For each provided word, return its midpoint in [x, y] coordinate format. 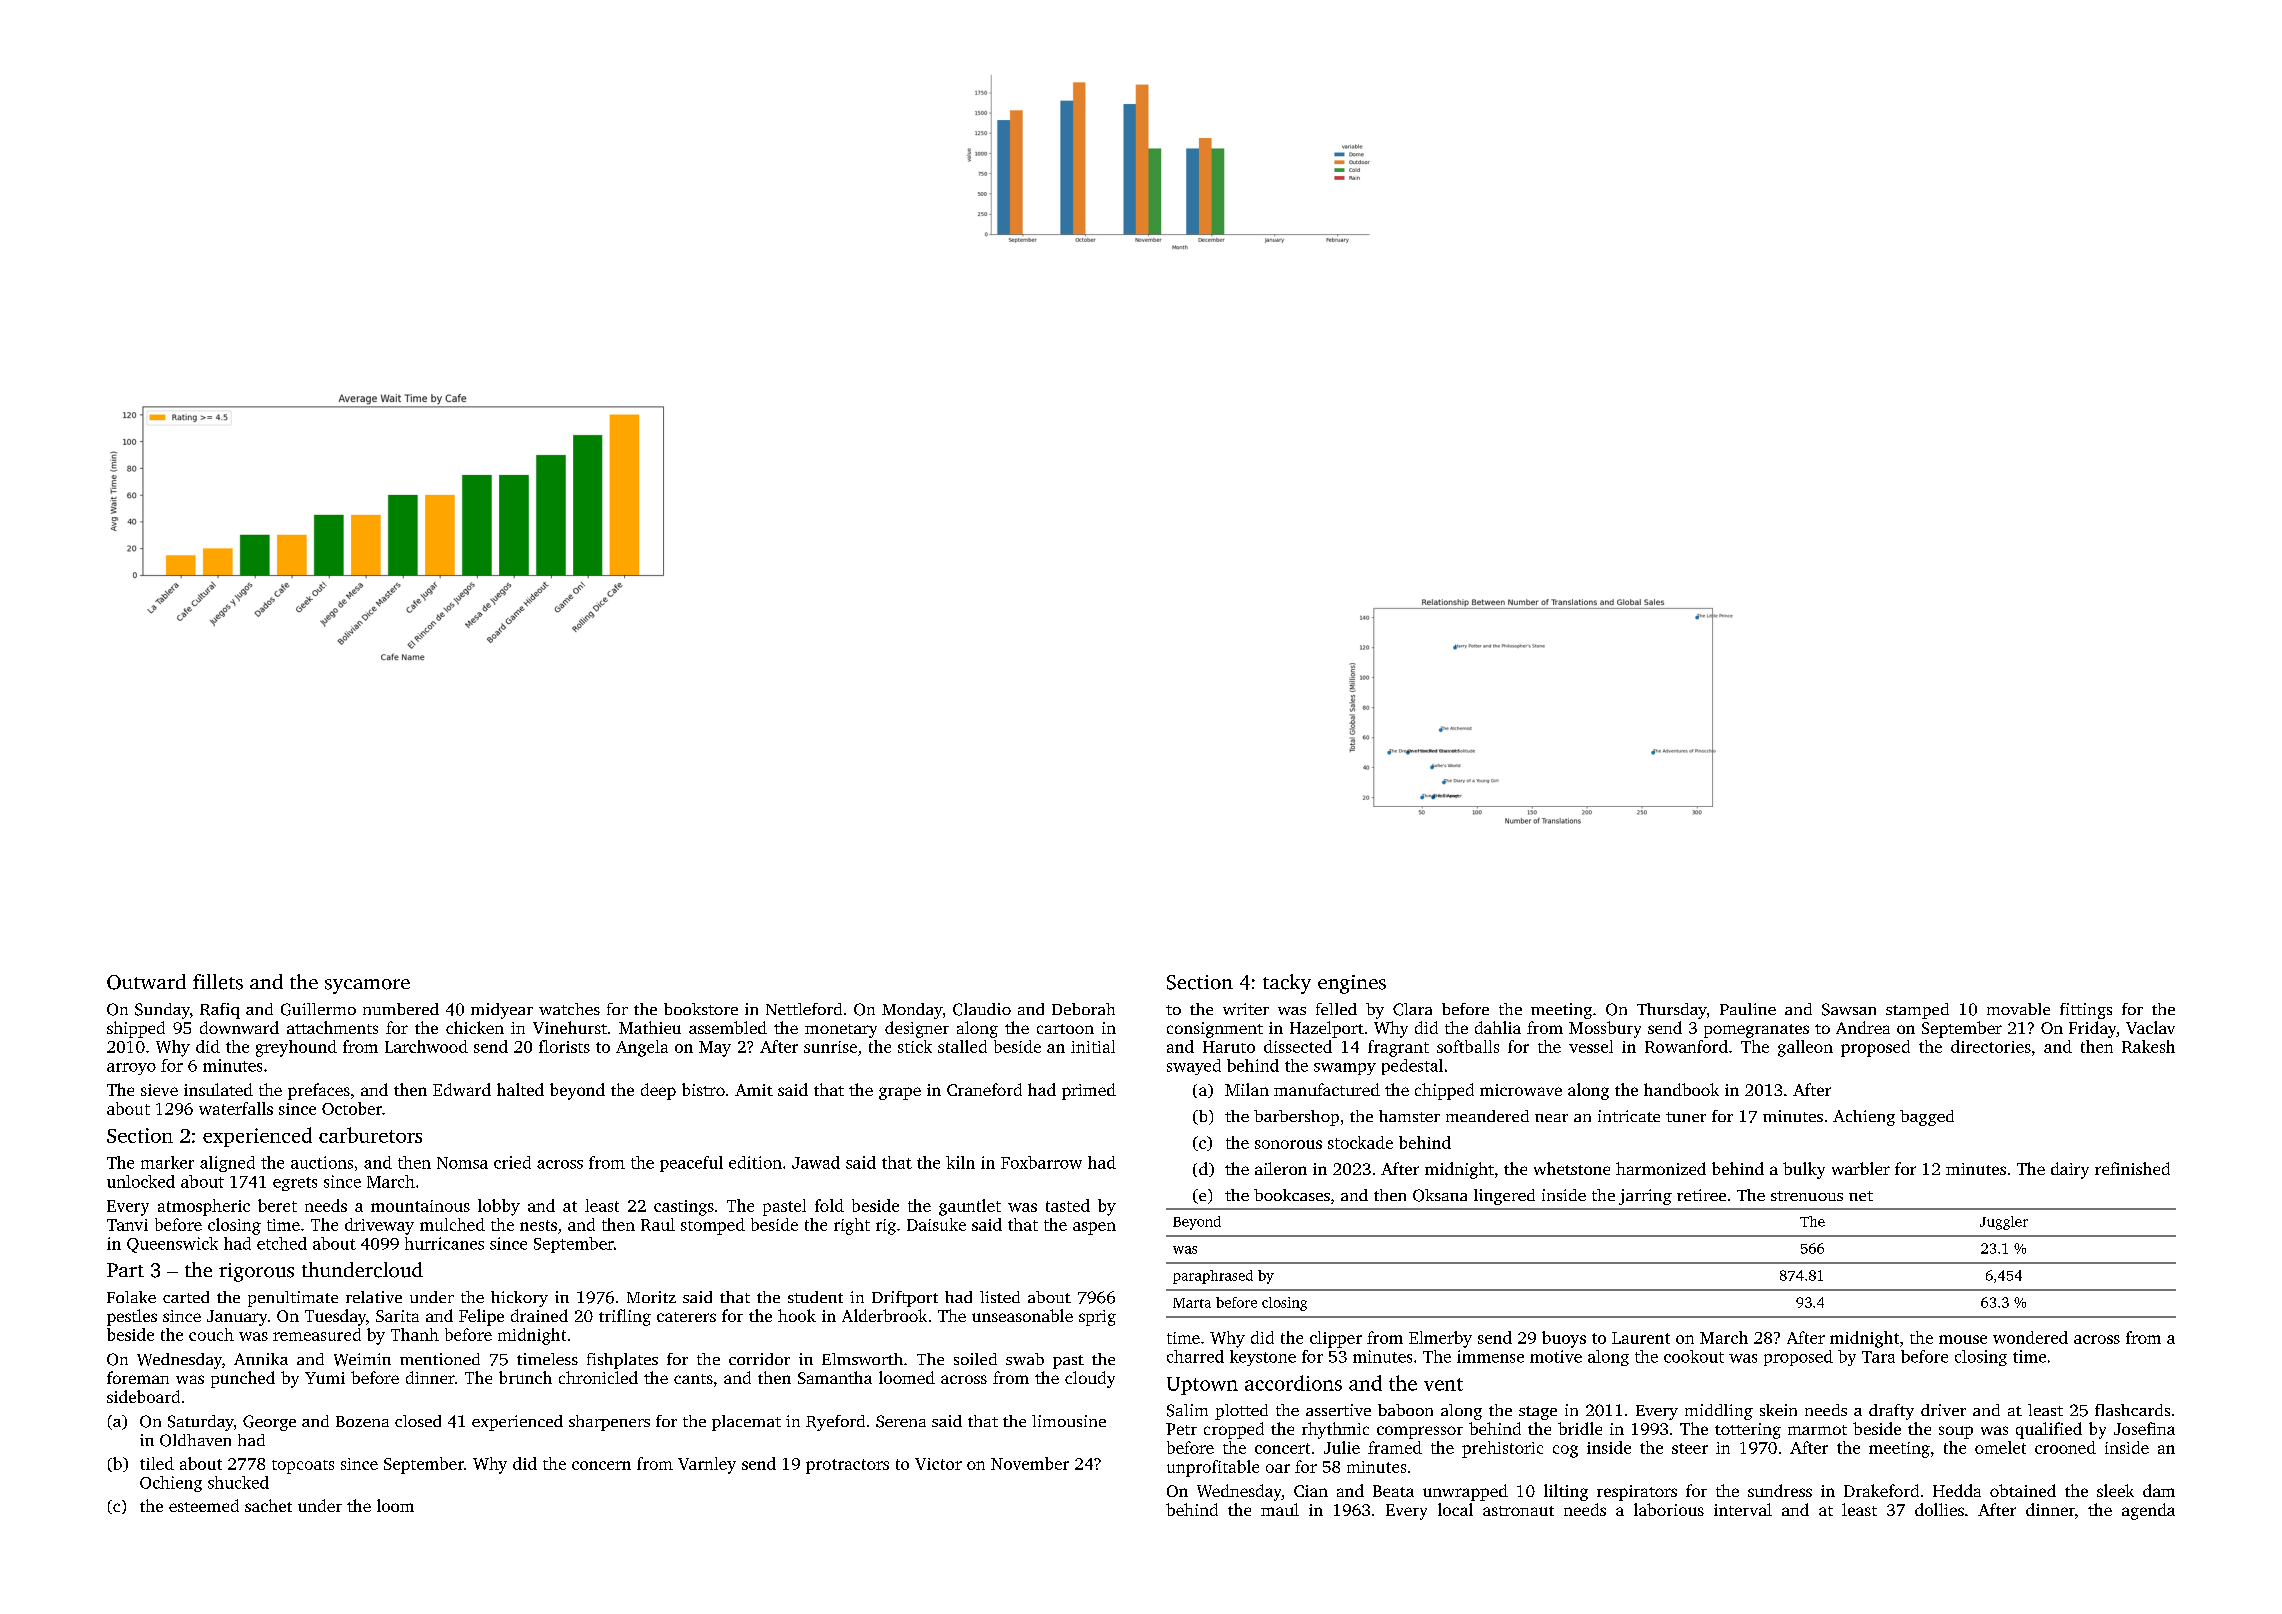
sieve [159, 1090]
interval [1743, 1509]
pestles [132, 1317]
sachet [268, 1505]
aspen [1094, 1228]
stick [915, 1046]
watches [569, 1009]
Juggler [2004, 1223]
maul [1280, 1509]
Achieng [1864, 1118]
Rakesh [2148, 1046]
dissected [1298, 1046]
